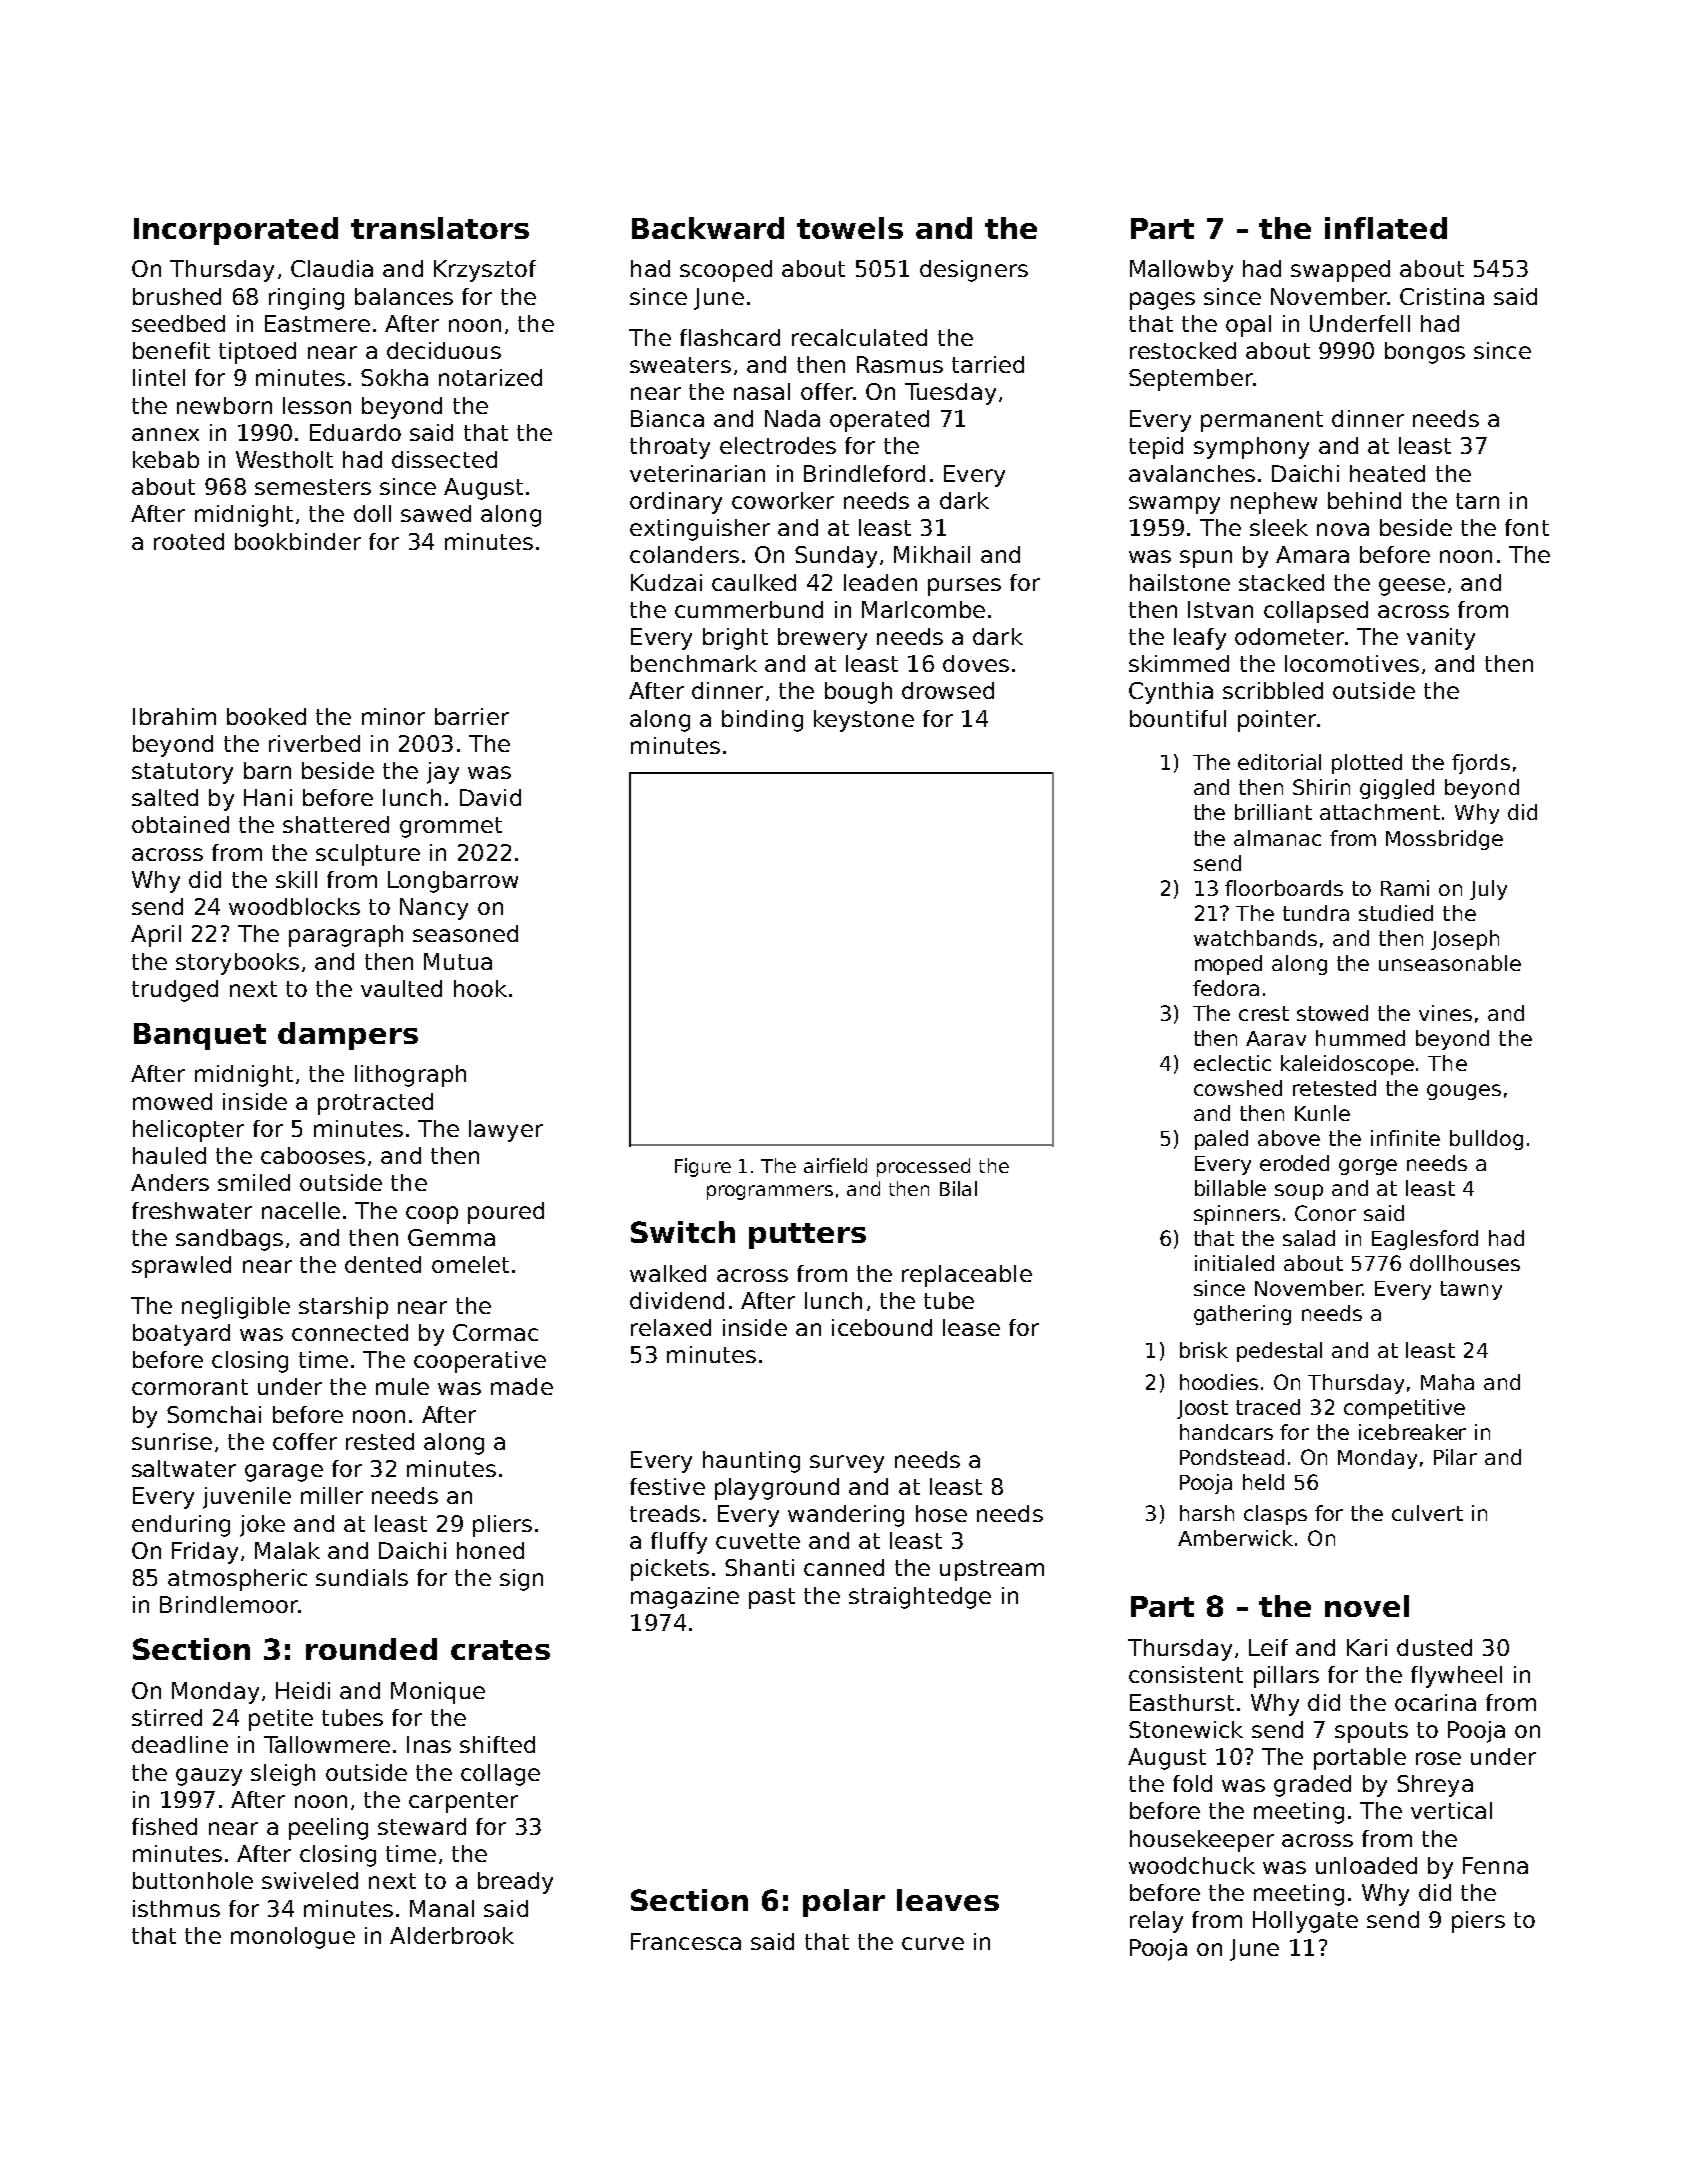 The width and height of the screenshot is (1683, 2178). I want to click on carpenter, so click(463, 1802).
